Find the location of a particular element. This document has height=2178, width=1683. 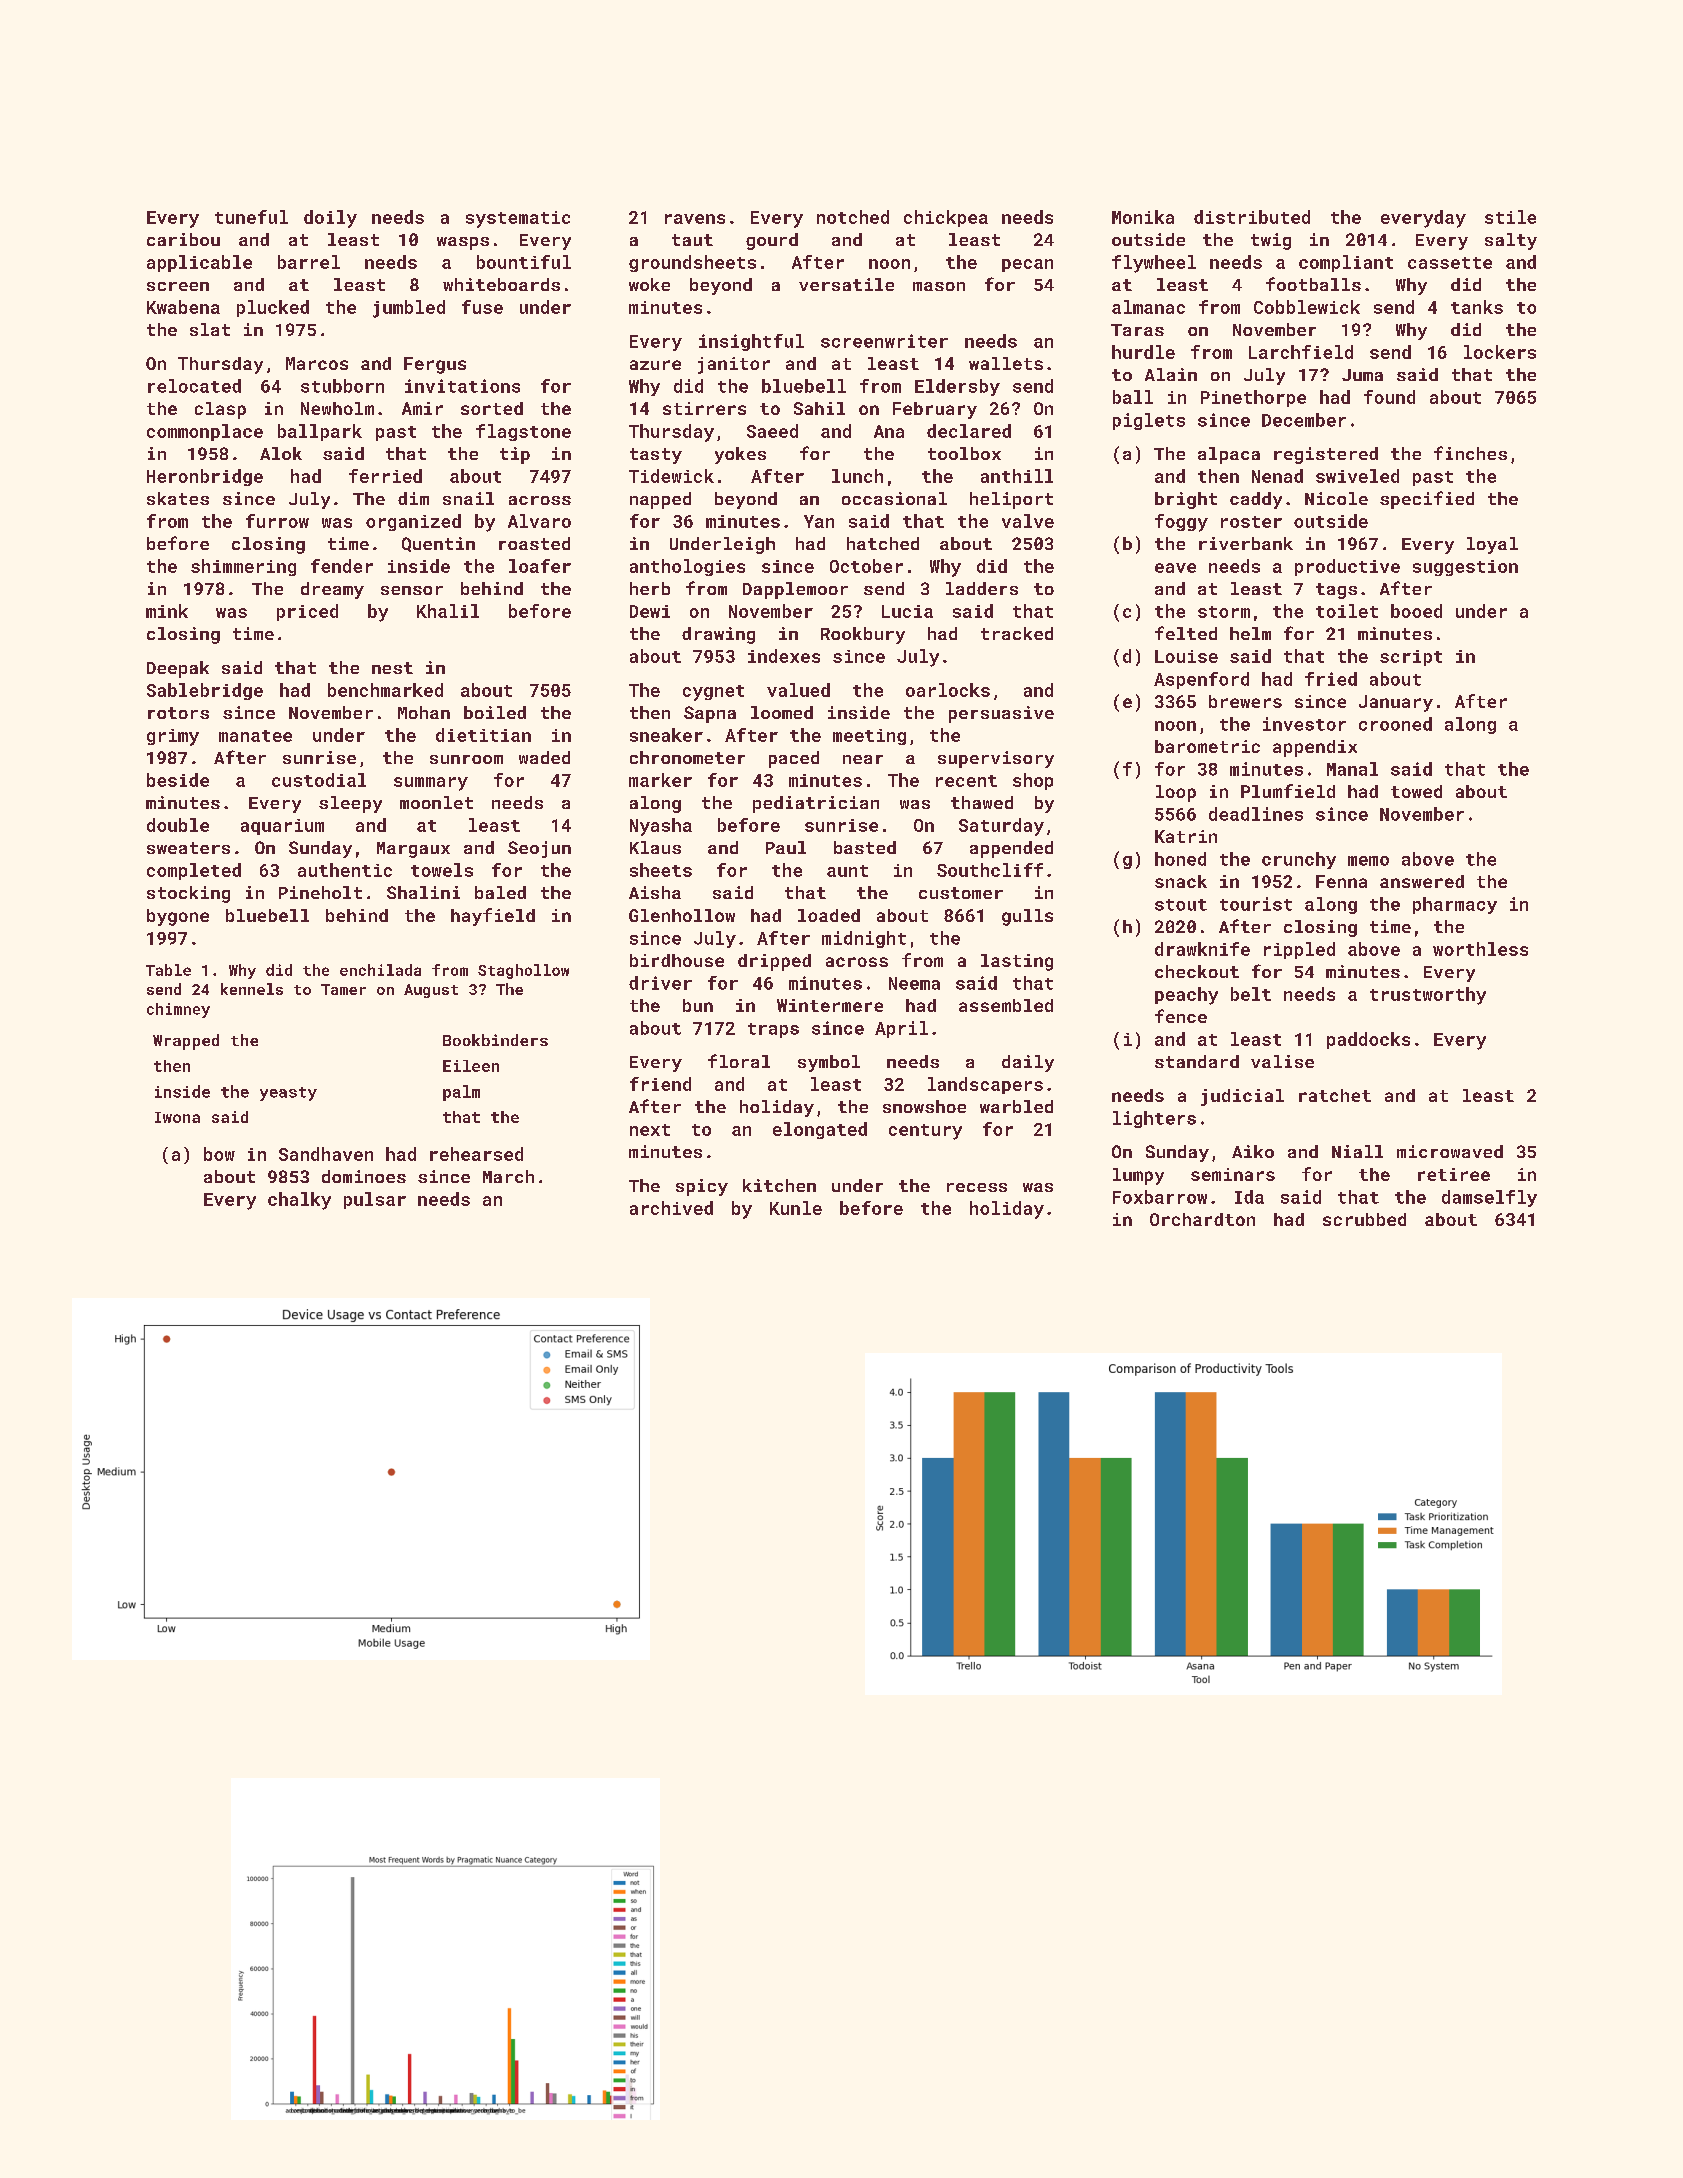

insightful is located at coordinates (751, 342).
